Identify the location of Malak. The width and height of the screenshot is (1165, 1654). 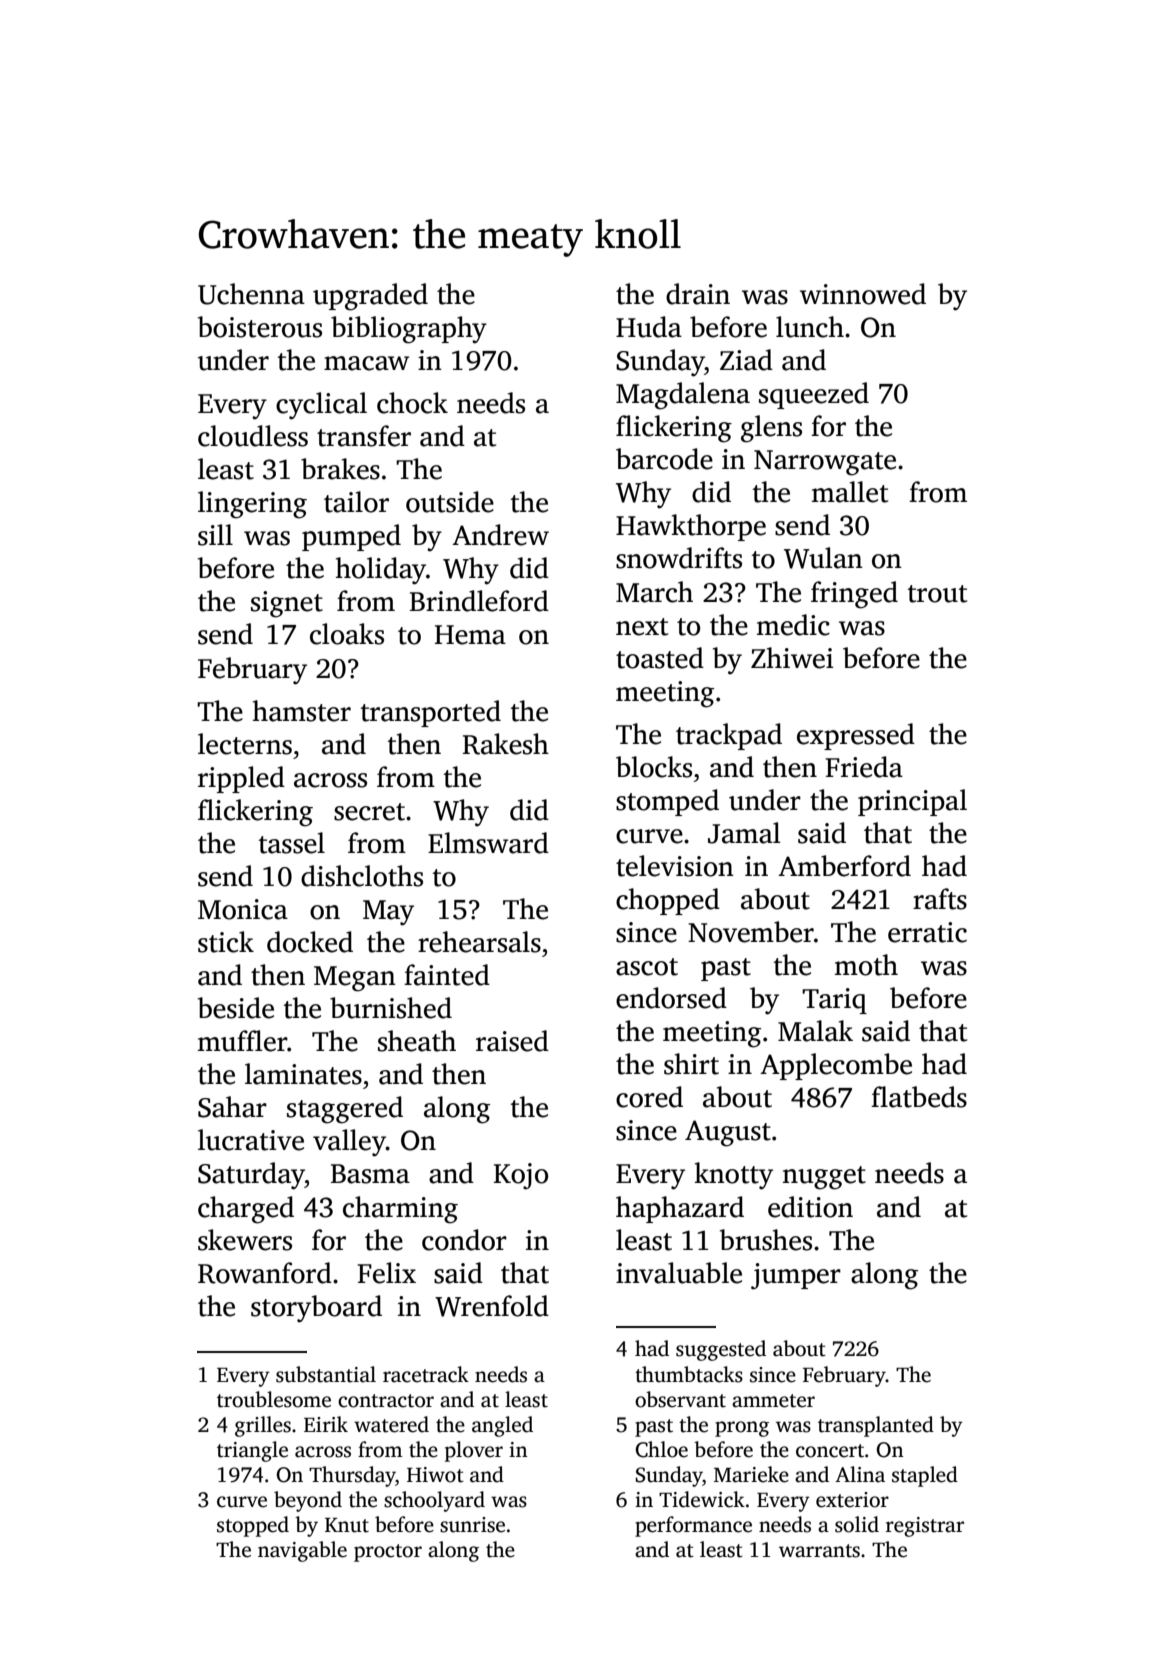
(815, 1031).
